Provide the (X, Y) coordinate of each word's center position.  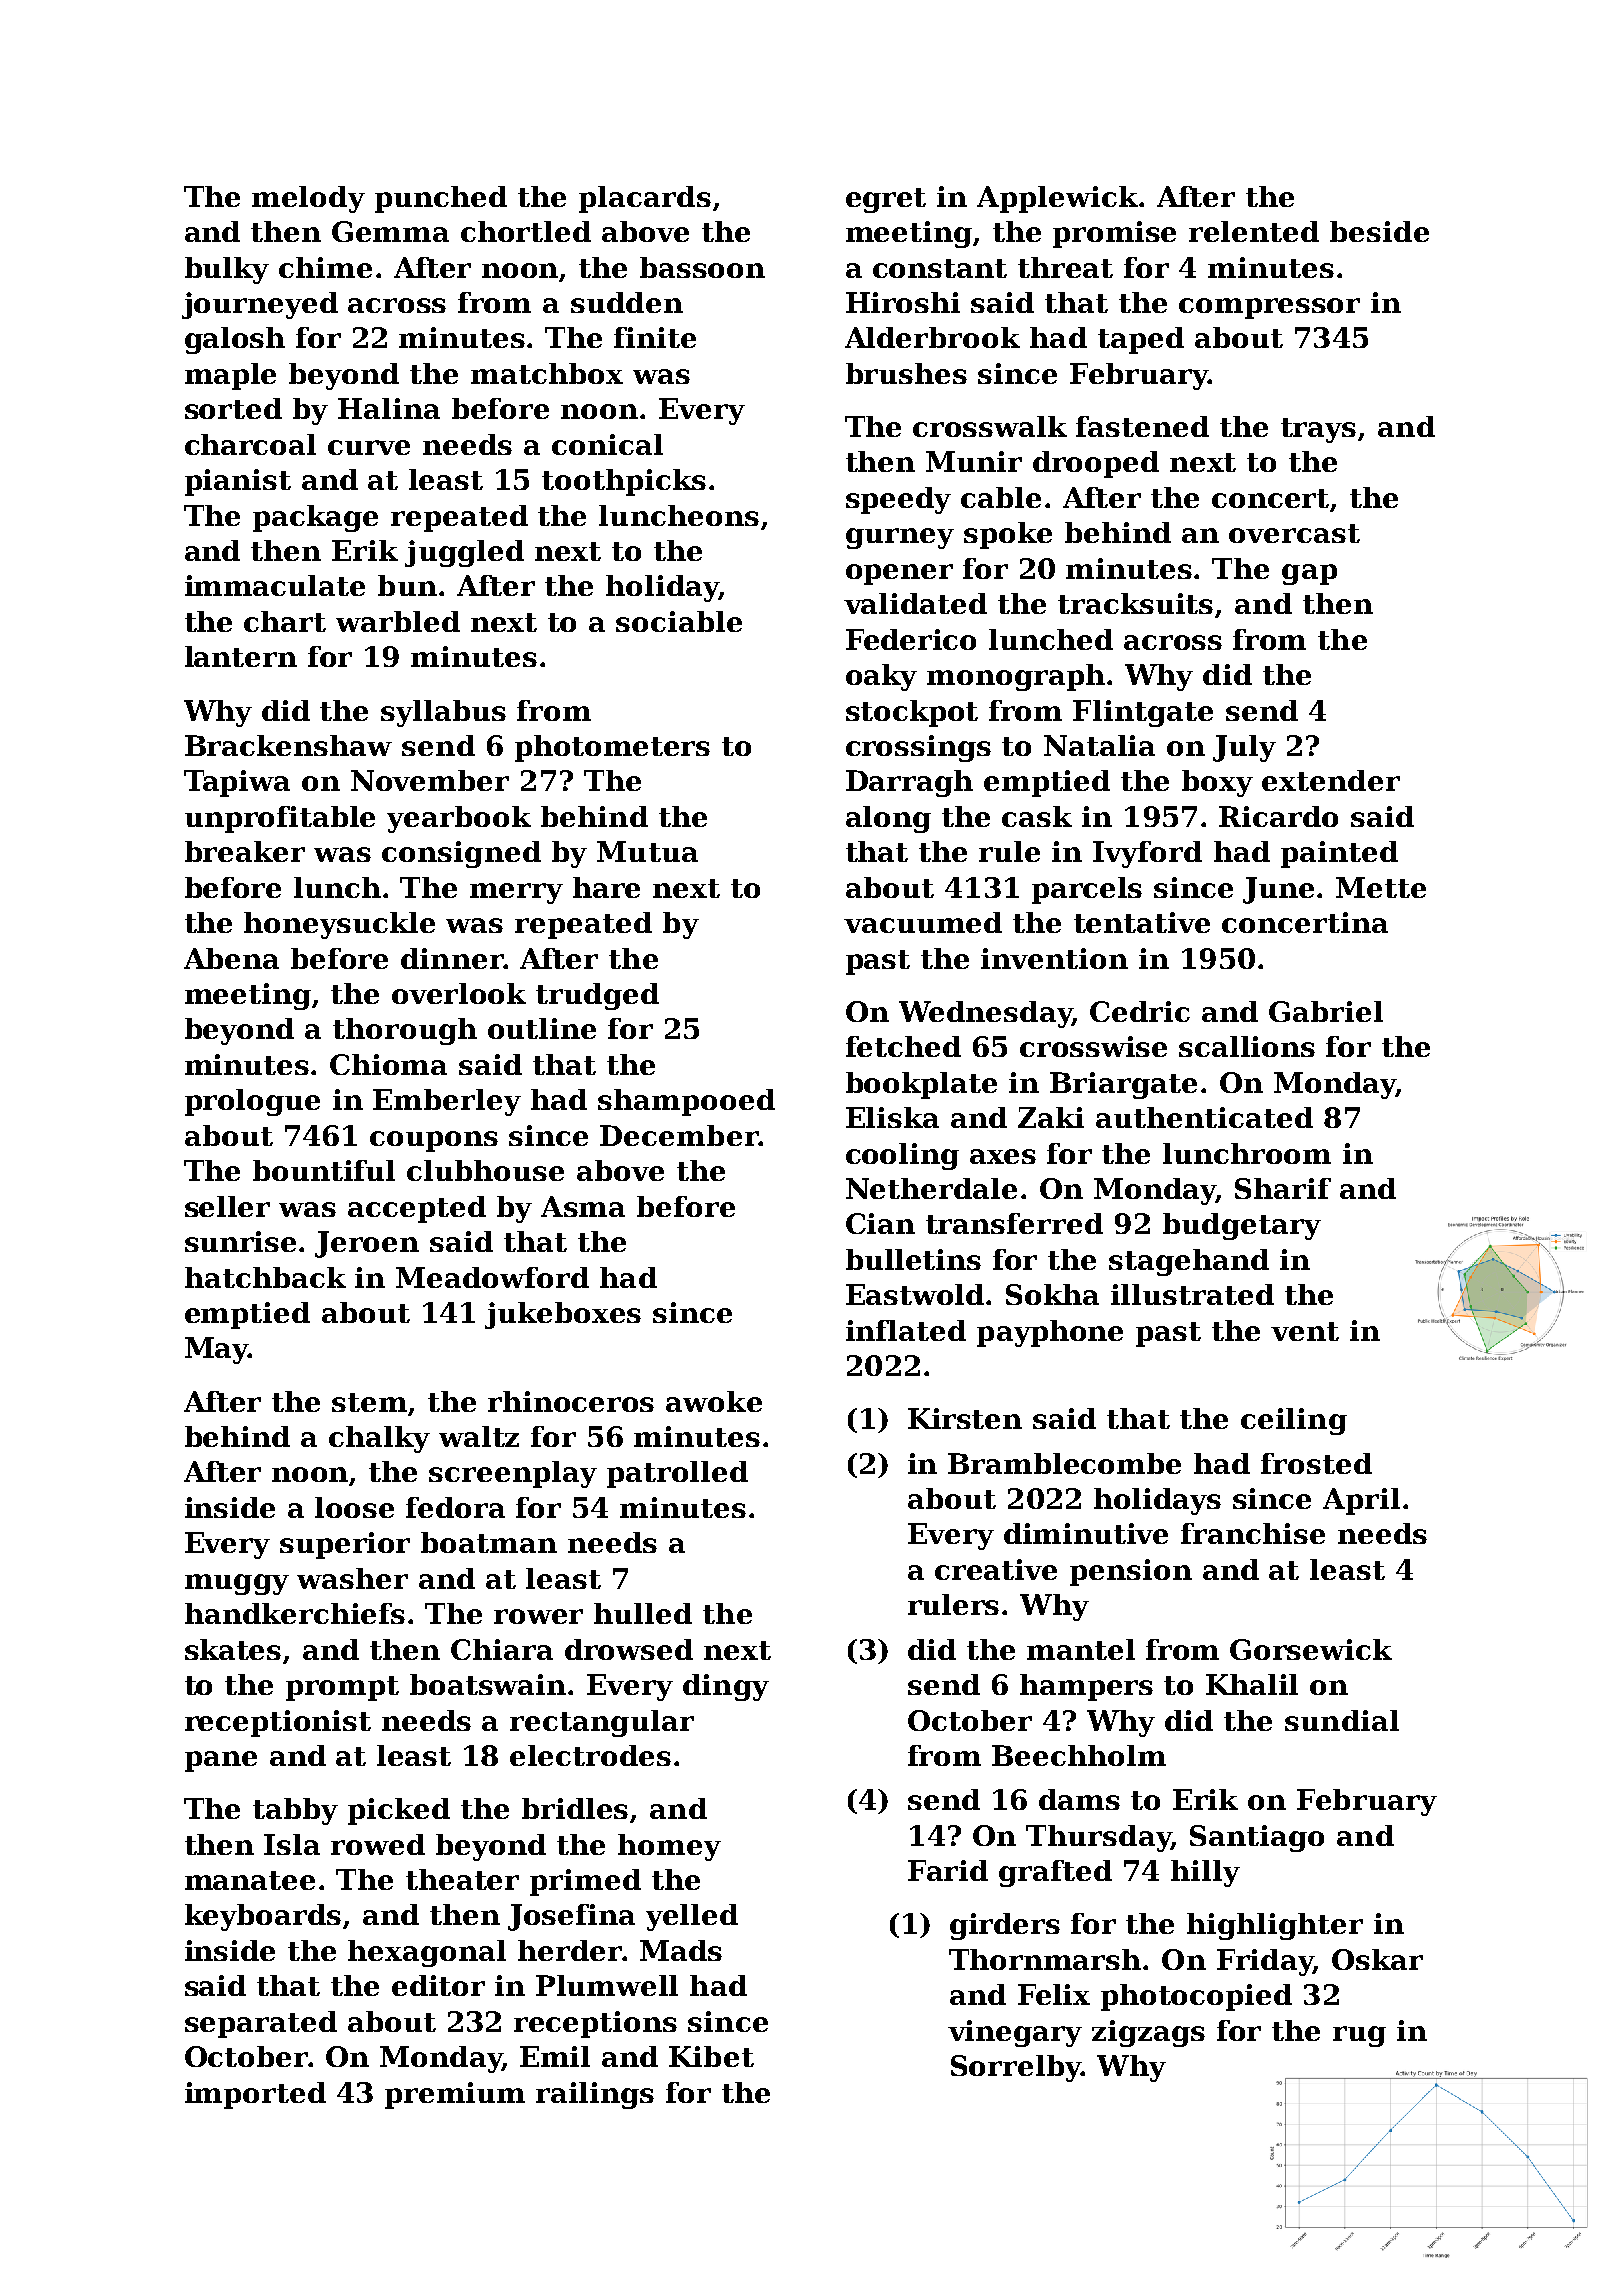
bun (407, 585)
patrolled (677, 1474)
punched (441, 199)
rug (1359, 2036)
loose (354, 1507)
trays (1318, 430)
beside (1379, 231)
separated (261, 2024)
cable (1001, 497)
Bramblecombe (1064, 1463)
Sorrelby (1016, 2068)
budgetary (1242, 1226)
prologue (252, 1102)
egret (886, 200)
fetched (903, 1046)
